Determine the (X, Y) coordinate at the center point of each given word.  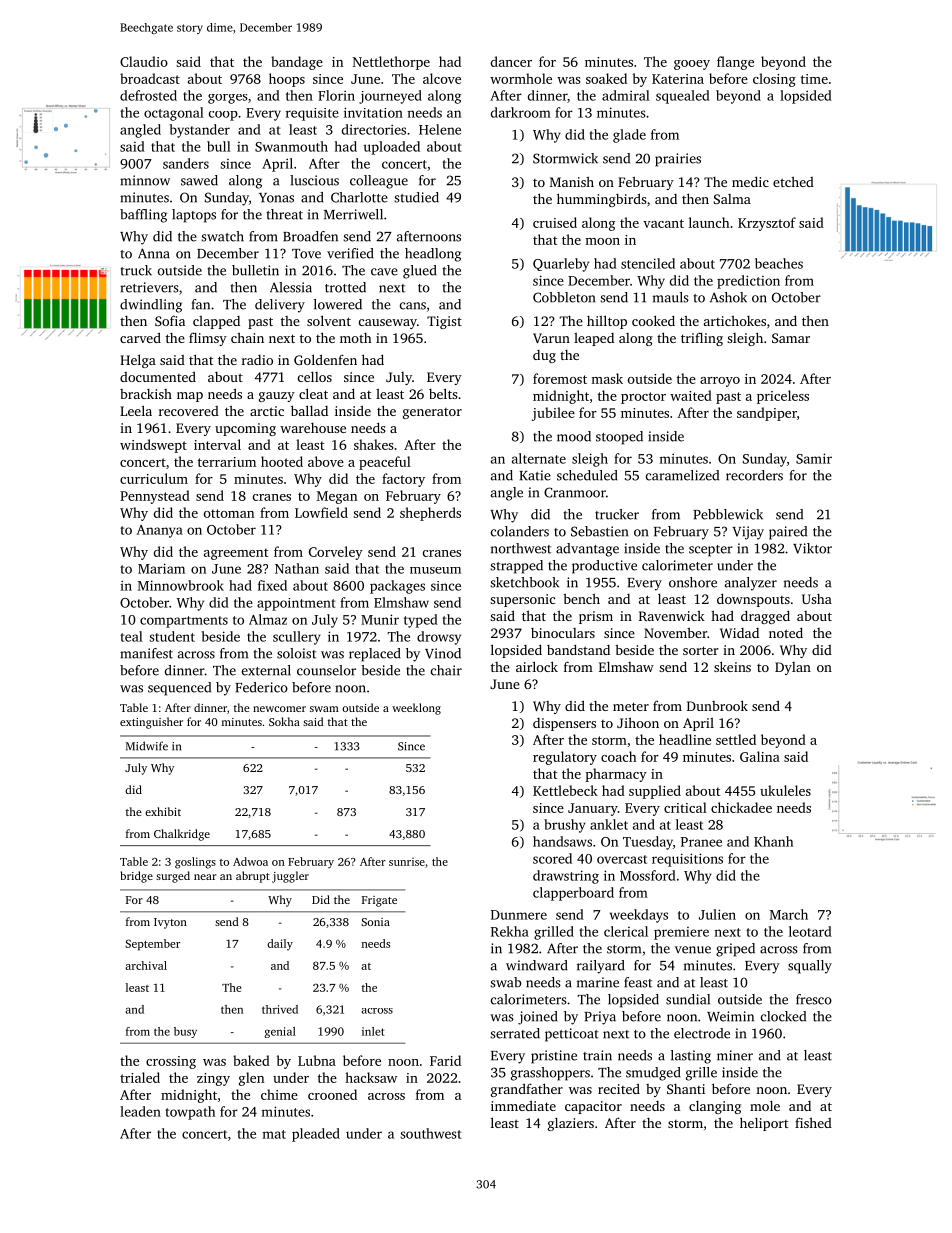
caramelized (682, 475)
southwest (430, 1133)
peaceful (385, 463)
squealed (683, 97)
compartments (184, 622)
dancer (511, 61)
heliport (764, 1124)
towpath (190, 1113)
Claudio (144, 61)
